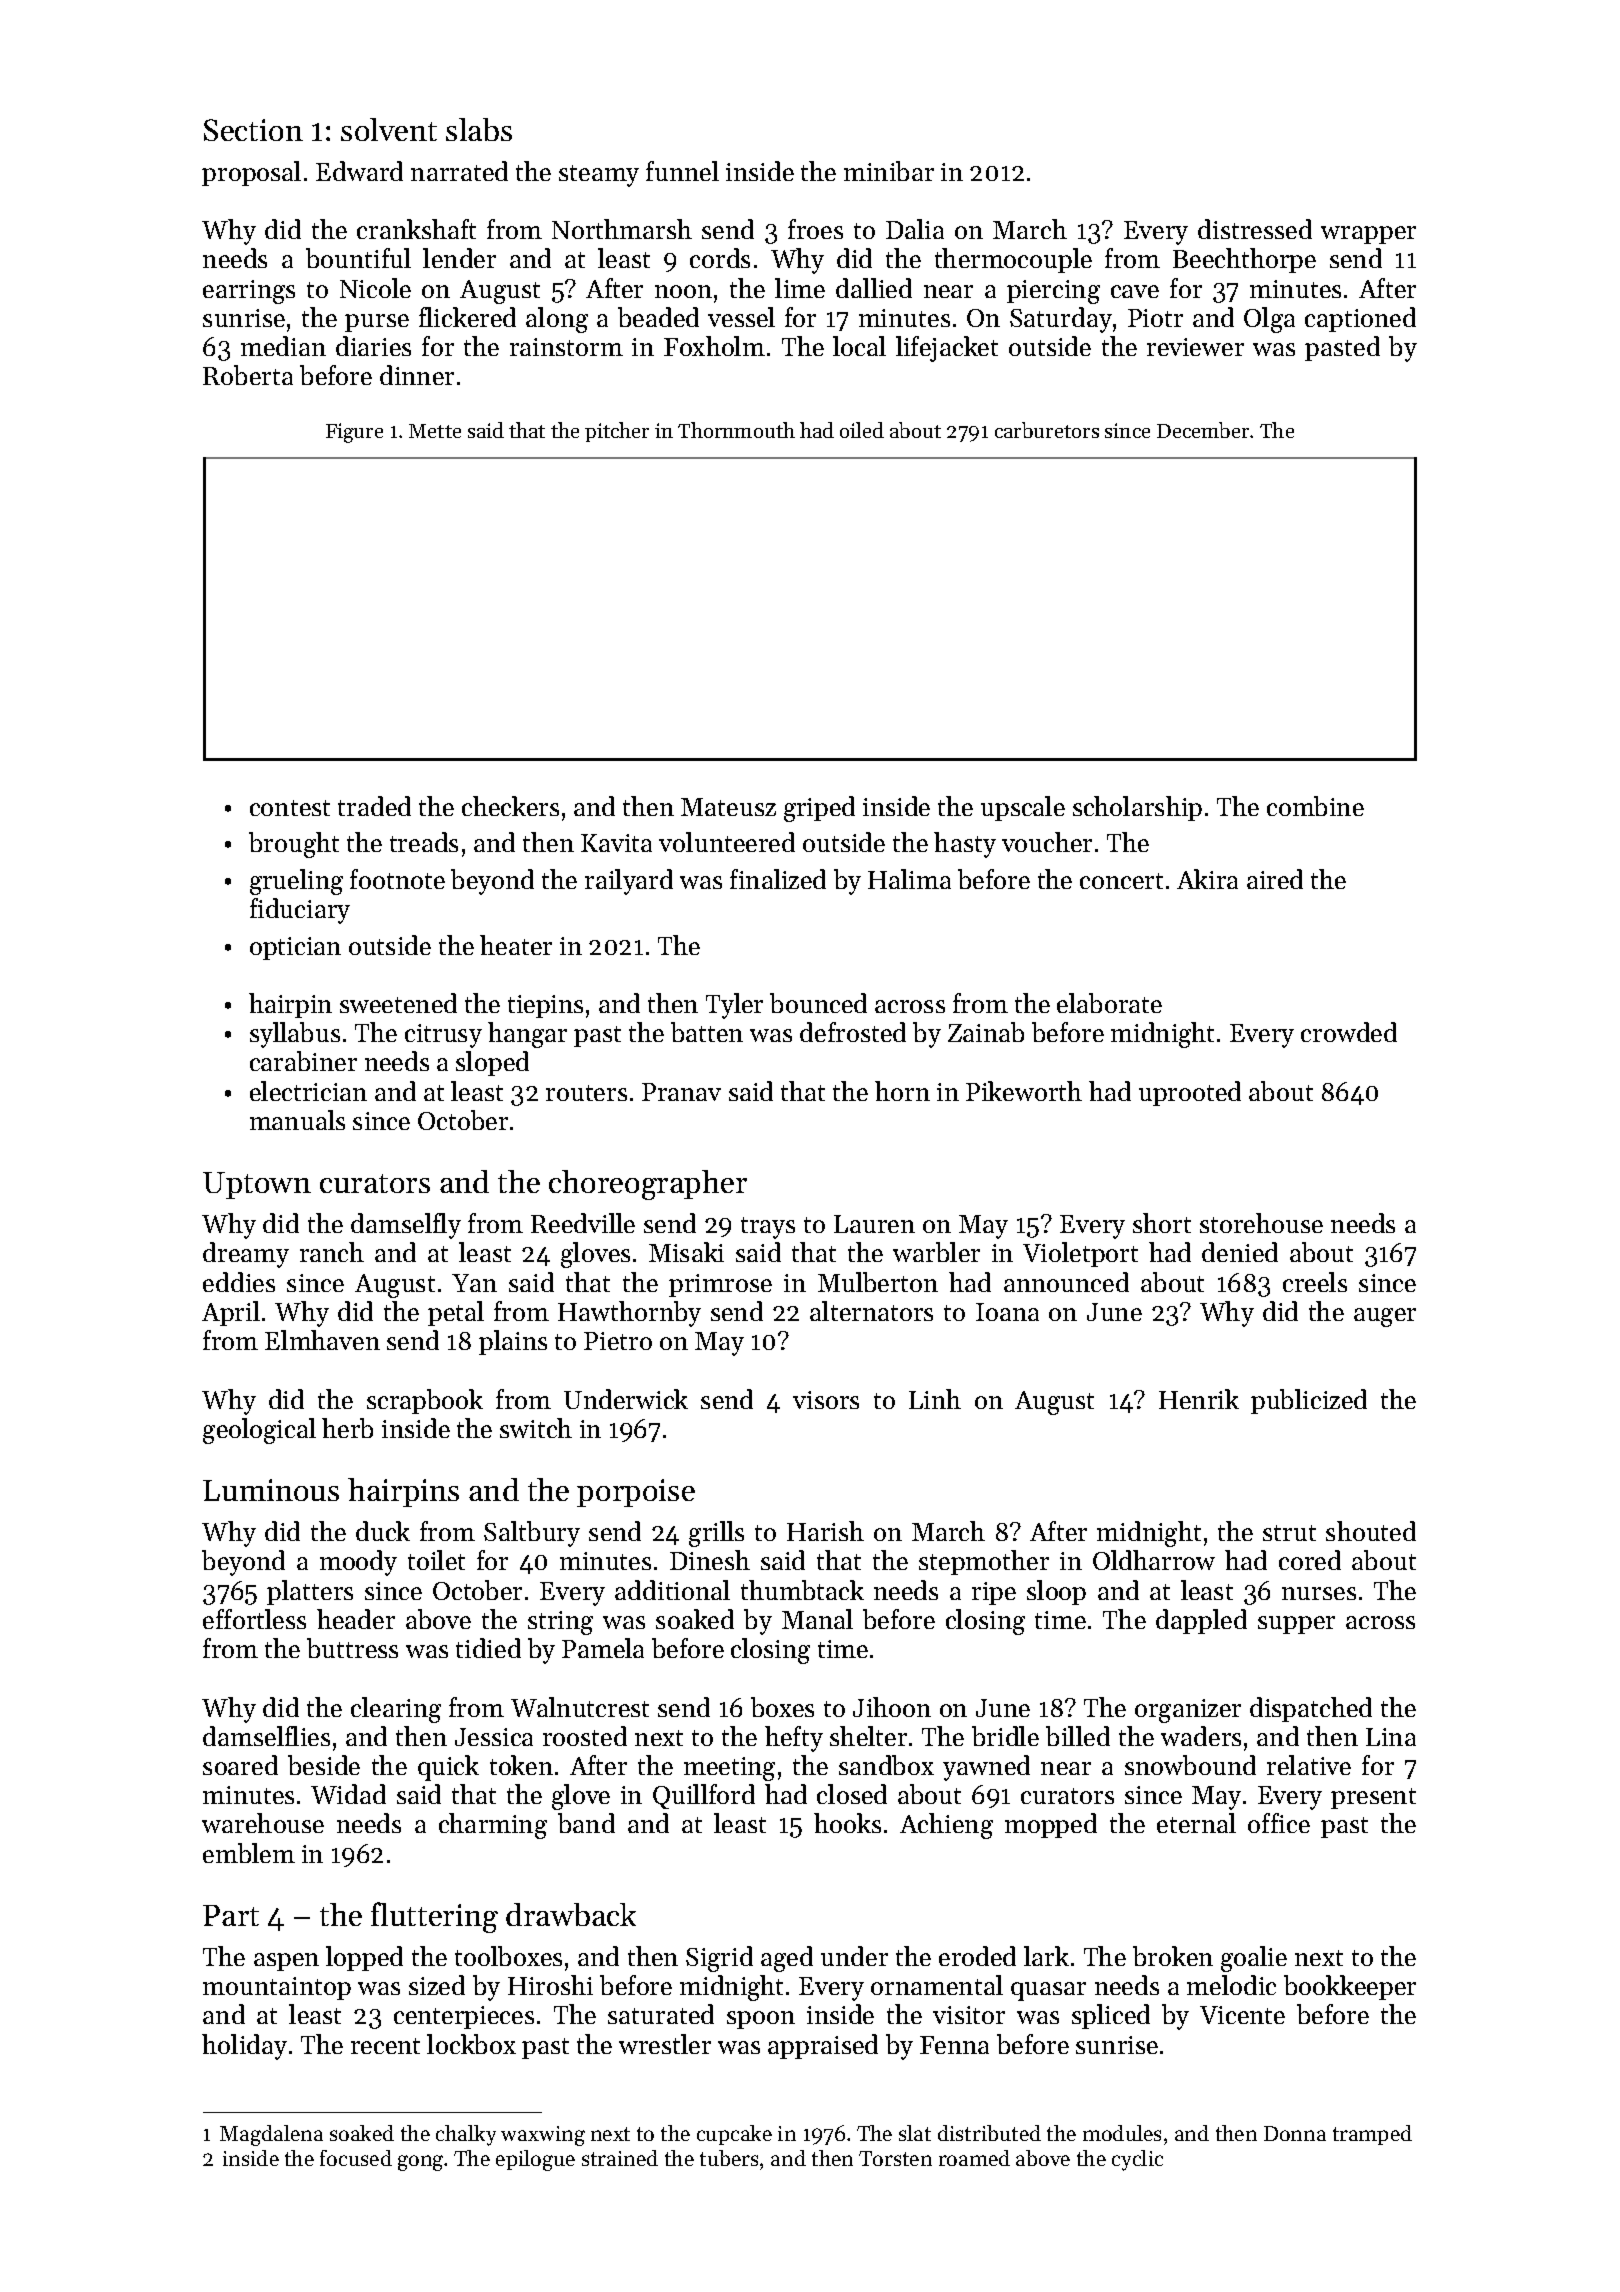 This image has height=2292, width=1620. I want to click on bookkeeper, so click(1350, 1987).
